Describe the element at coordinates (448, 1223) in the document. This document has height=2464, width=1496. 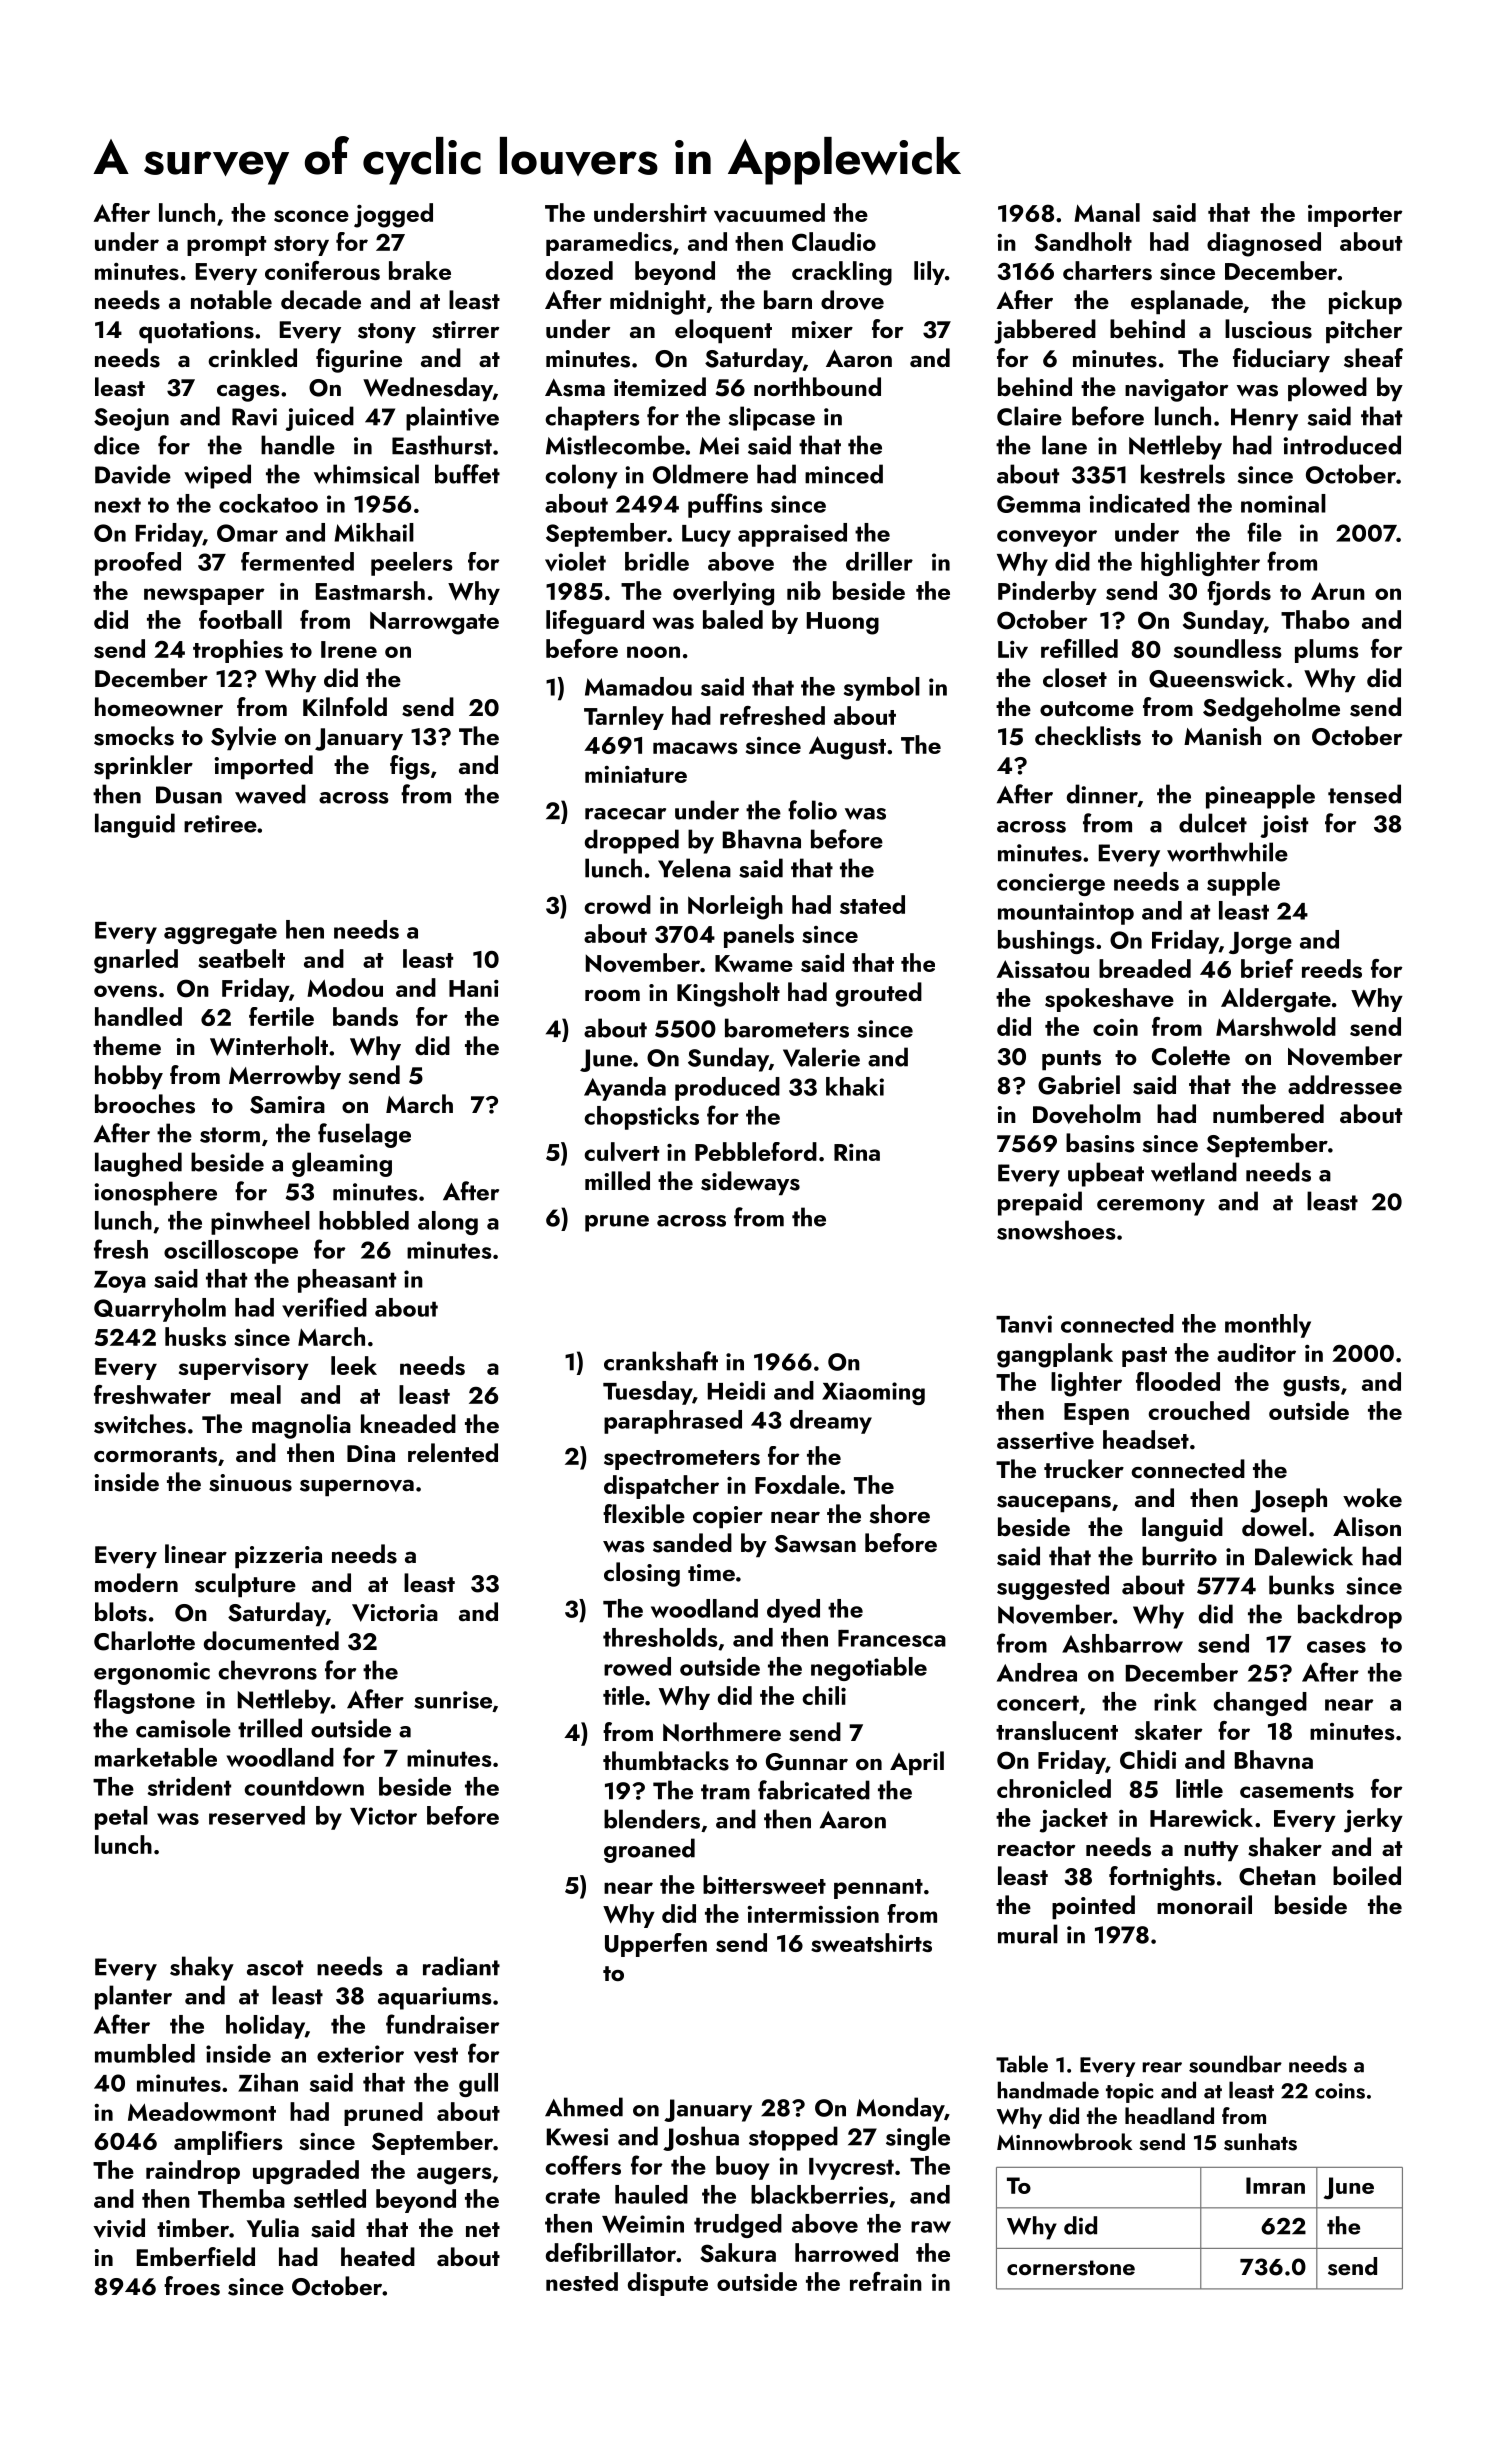
I see `along` at that location.
